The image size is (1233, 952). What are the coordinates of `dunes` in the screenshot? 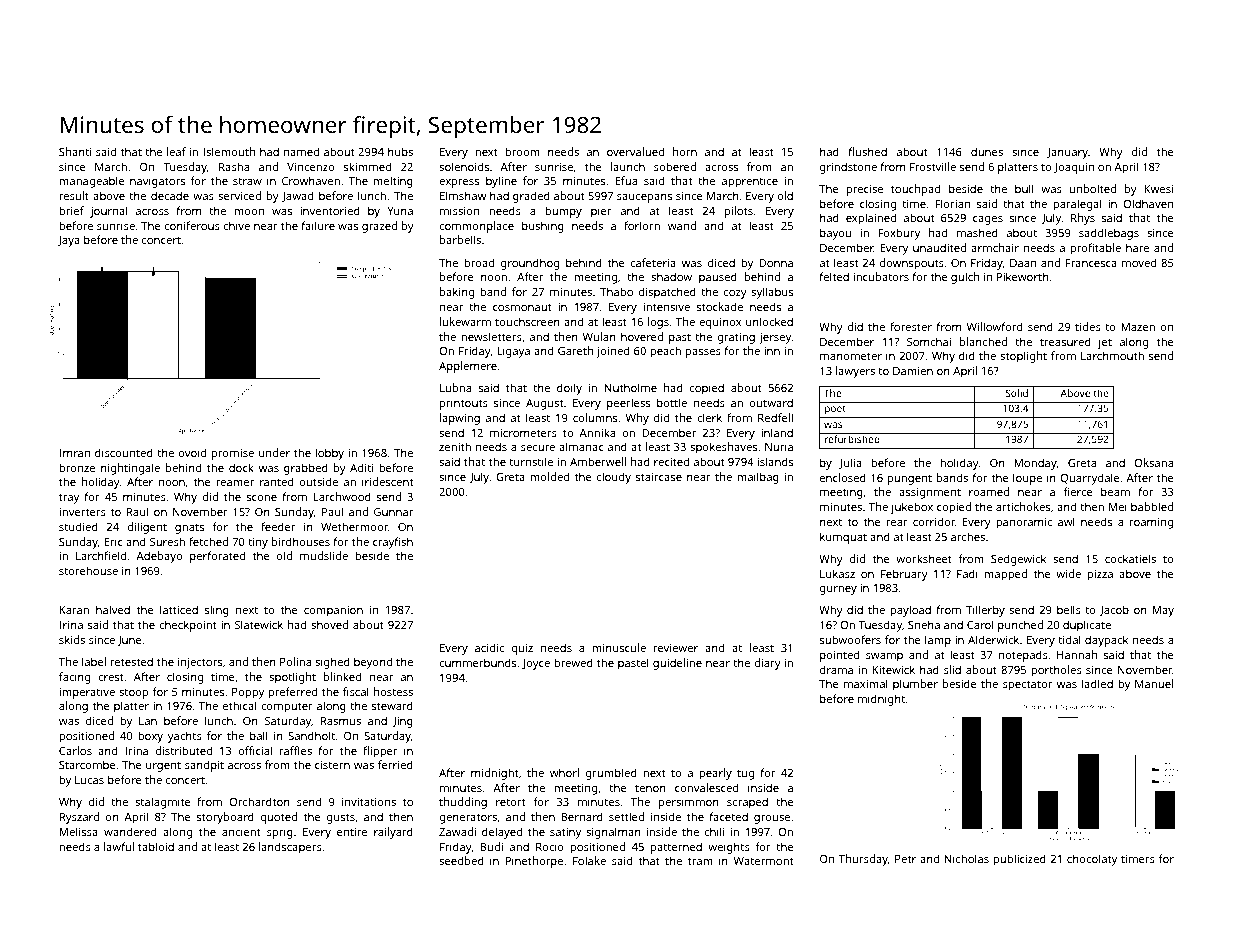 It's located at (987, 151).
